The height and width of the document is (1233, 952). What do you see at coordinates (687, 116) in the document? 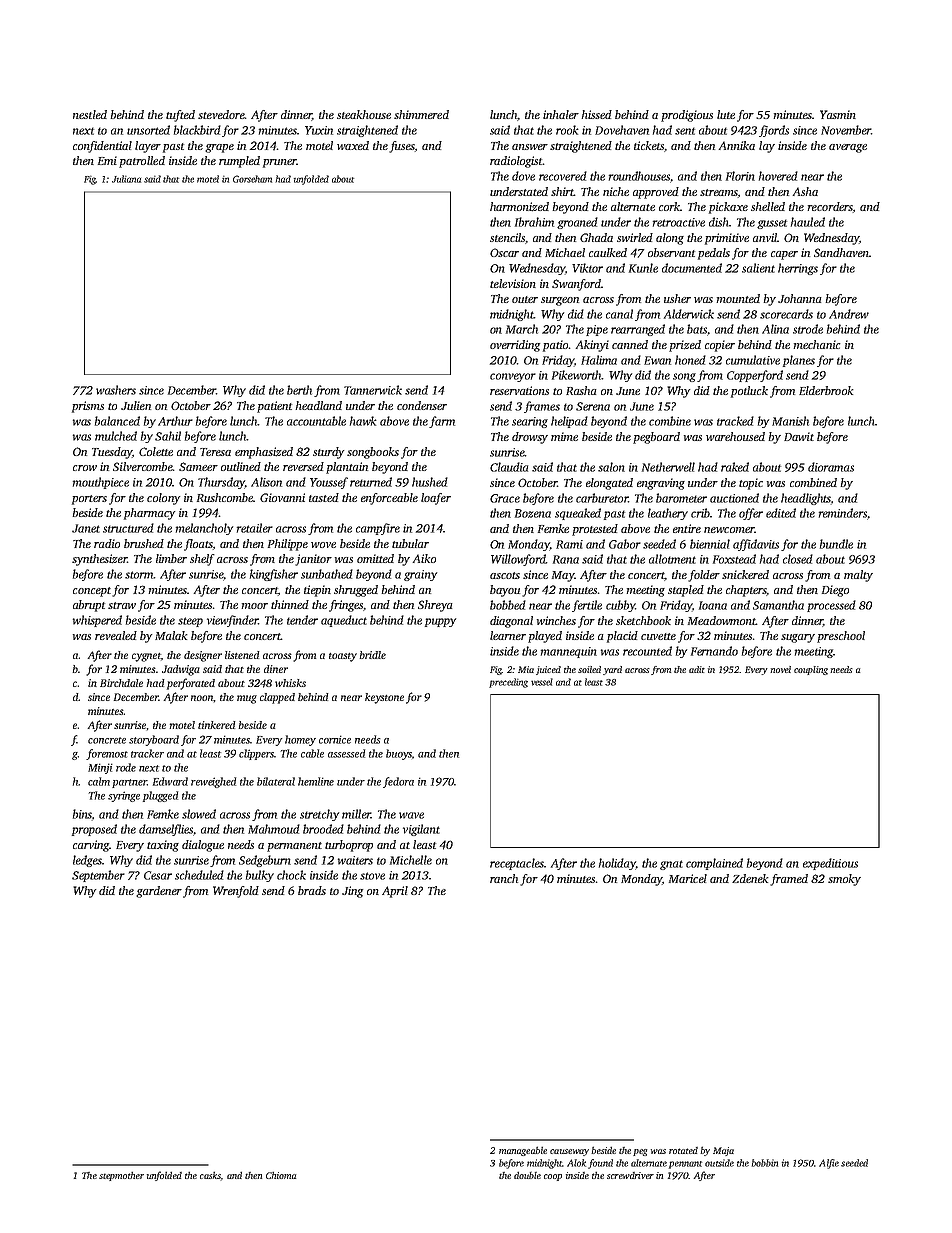
I see `prodigious` at bounding box center [687, 116].
